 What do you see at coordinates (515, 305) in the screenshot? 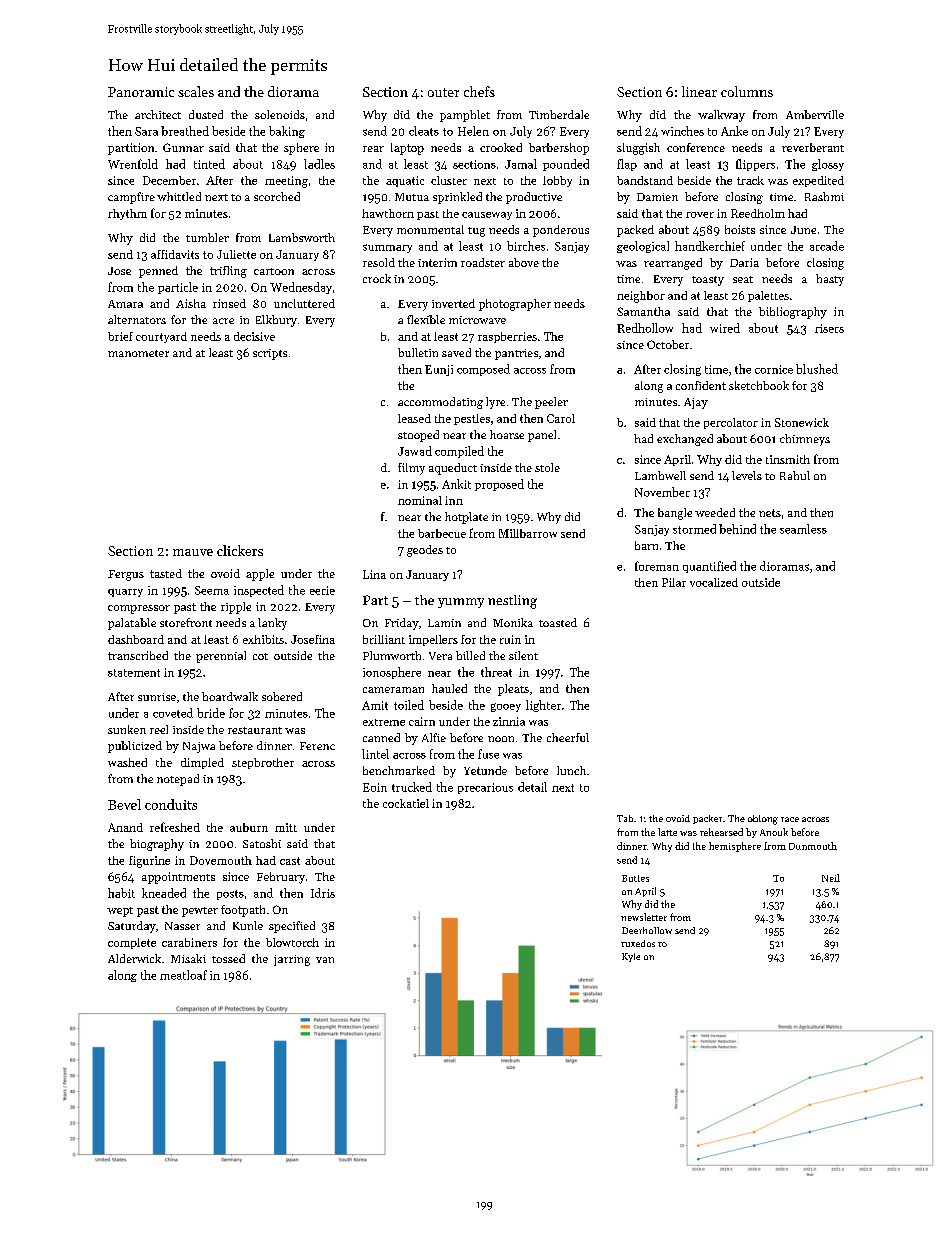
I see `photographer` at bounding box center [515, 305].
